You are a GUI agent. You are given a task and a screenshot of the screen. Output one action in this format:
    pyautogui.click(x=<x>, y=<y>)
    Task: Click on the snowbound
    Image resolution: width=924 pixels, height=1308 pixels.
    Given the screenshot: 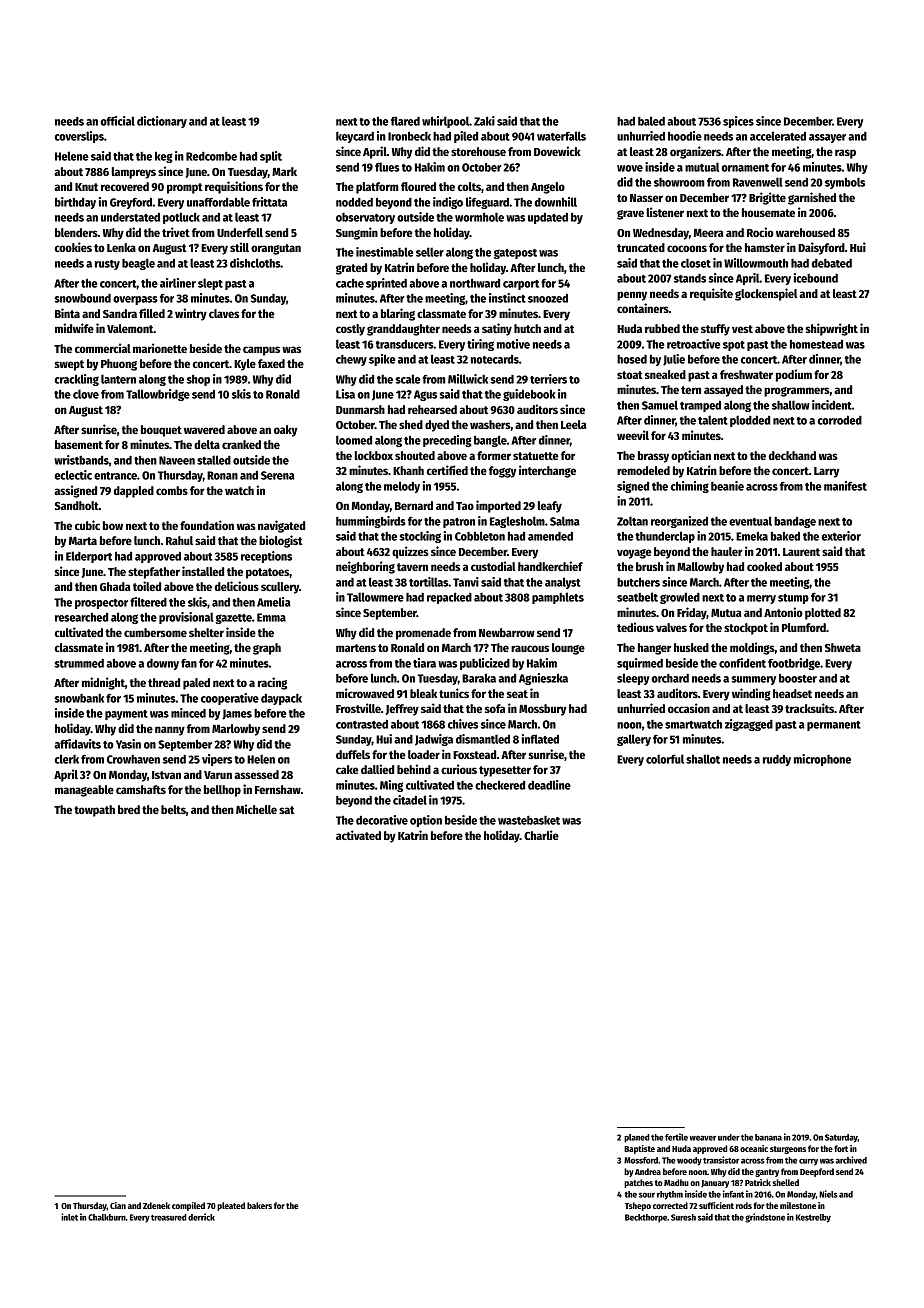 What is the action you would take?
    pyautogui.click(x=82, y=298)
